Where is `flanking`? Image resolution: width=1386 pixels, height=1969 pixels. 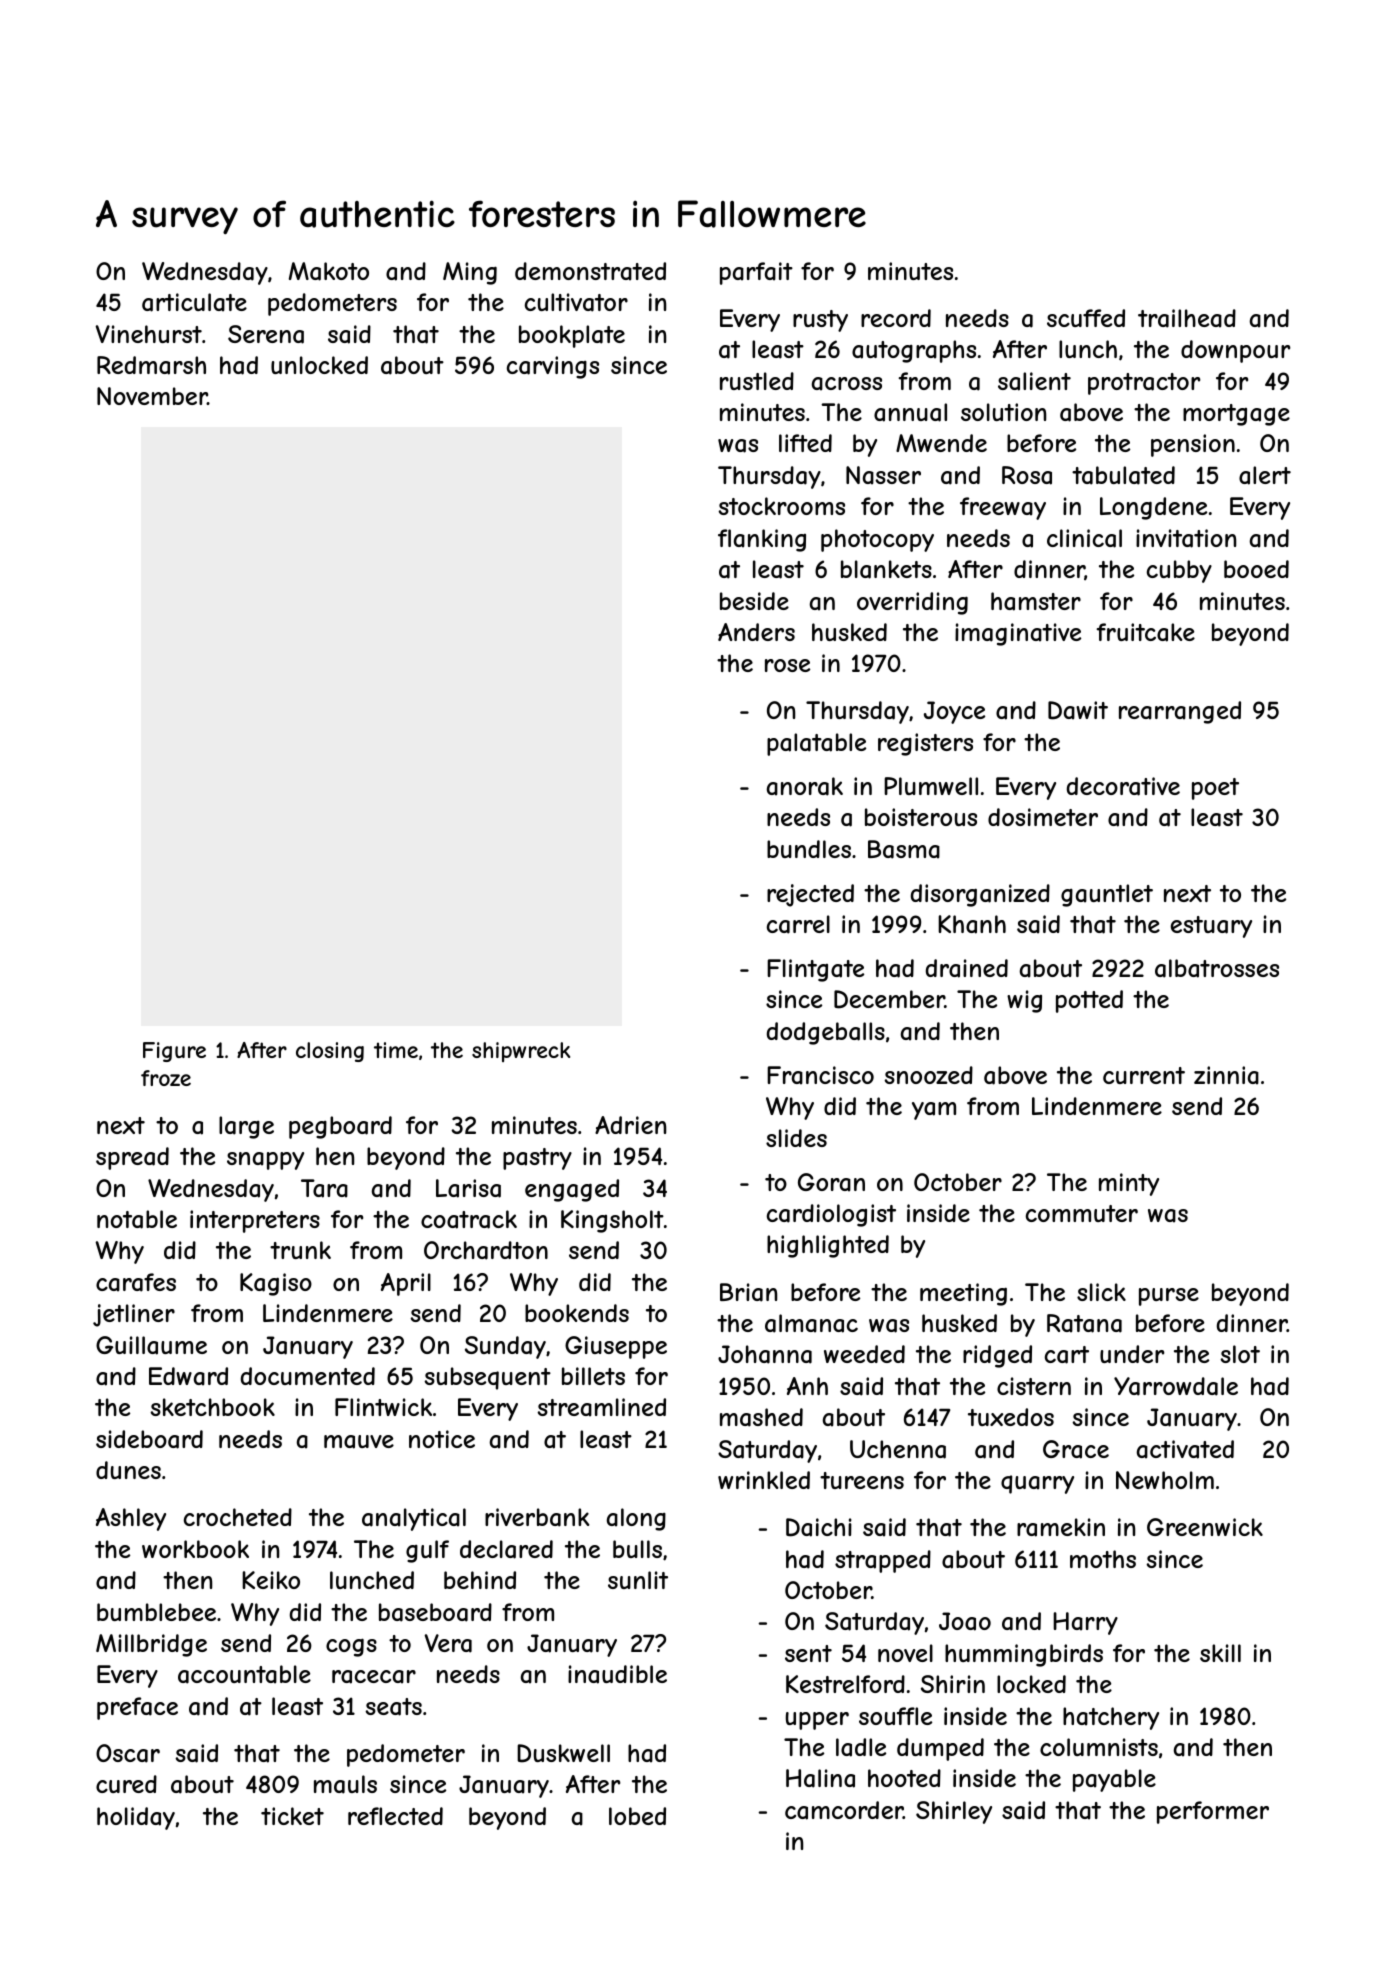 flanking is located at coordinates (762, 540).
